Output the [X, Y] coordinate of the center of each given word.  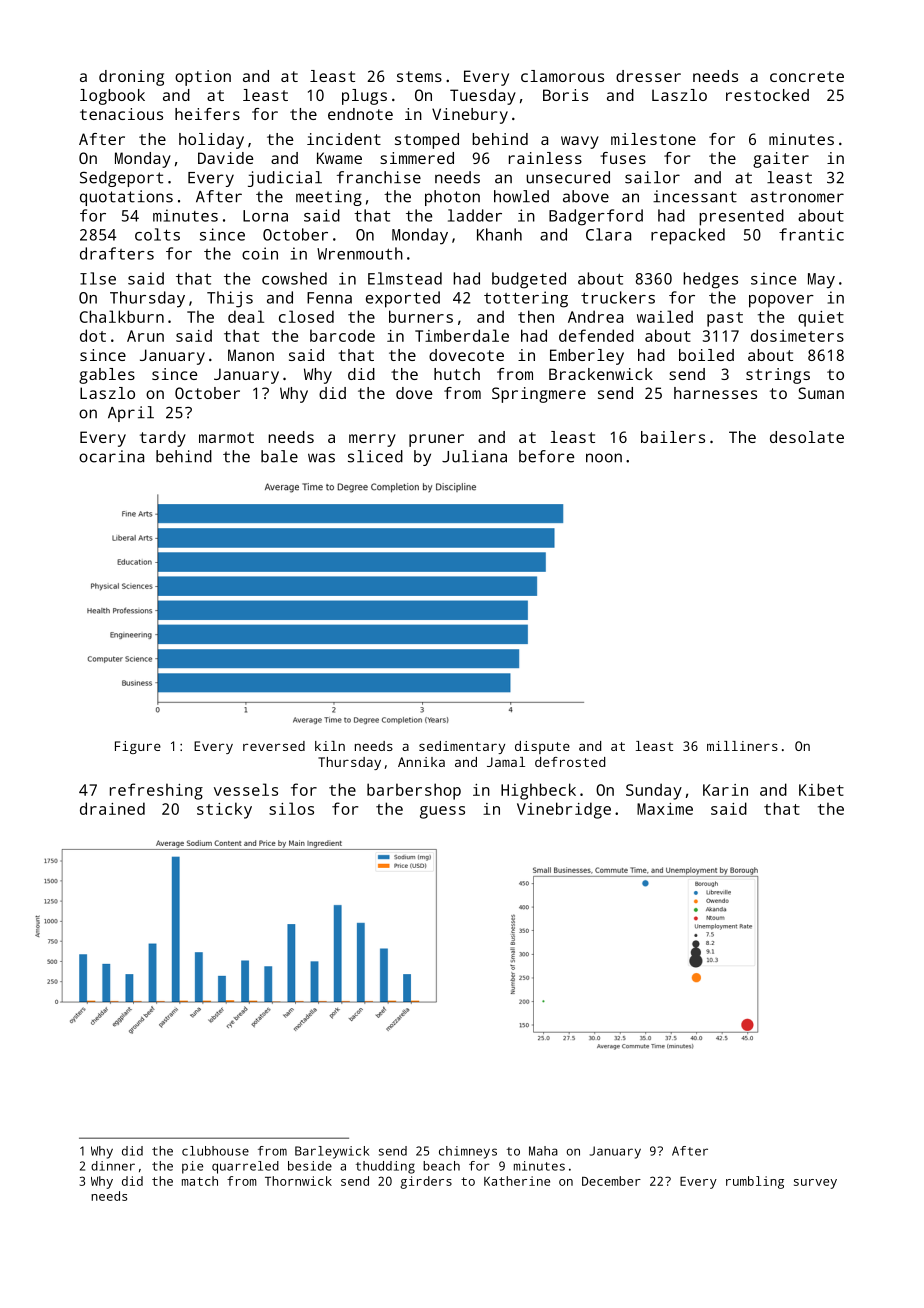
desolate [807, 437]
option [203, 78]
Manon [251, 355]
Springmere [539, 395]
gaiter [781, 160]
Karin [725, 790]
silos [291, 808]
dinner [113, 1166]
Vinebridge [564, 810]
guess [442, 812]
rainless [545, 158]
